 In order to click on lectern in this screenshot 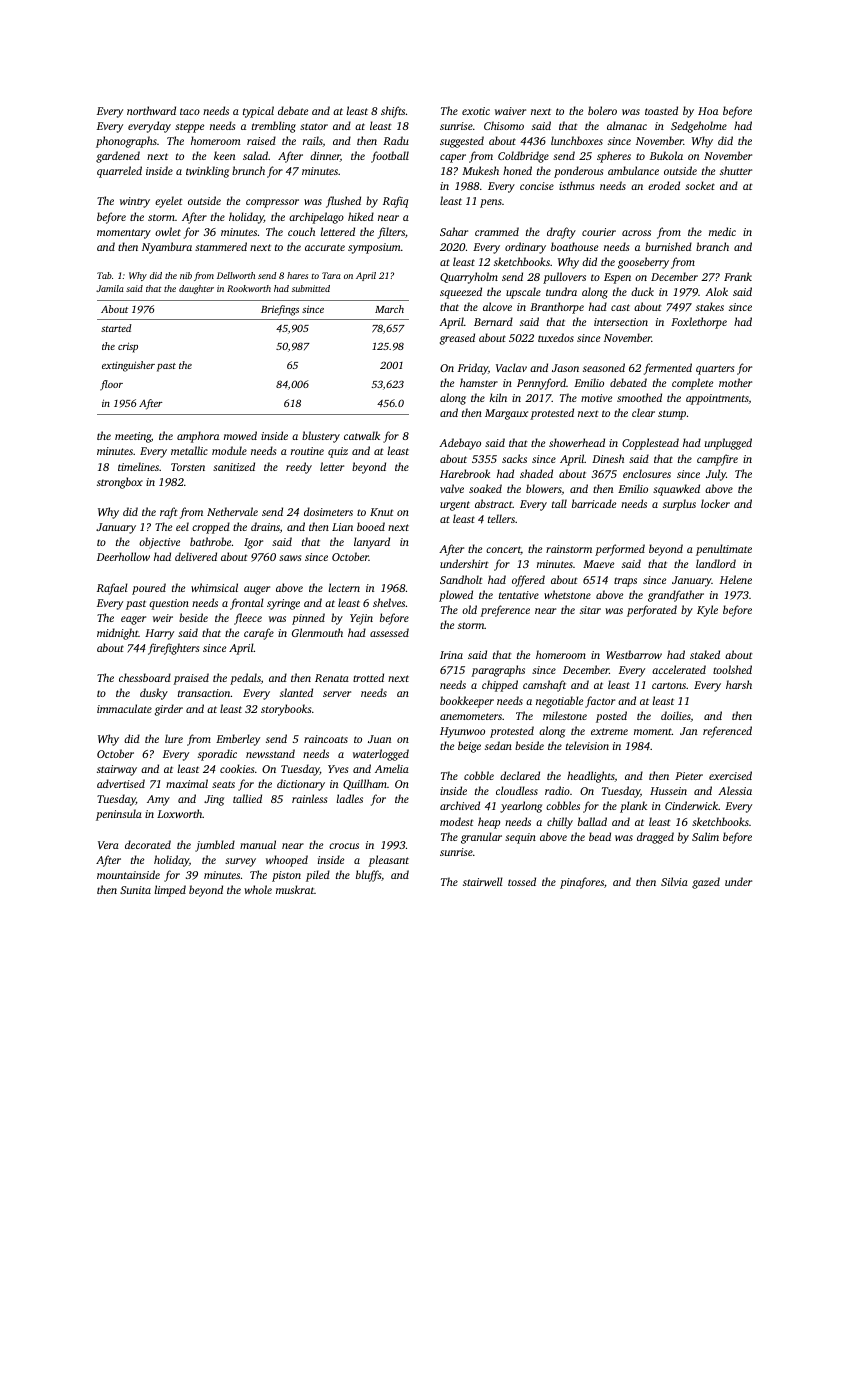, I will do `click(344, 587)`.
